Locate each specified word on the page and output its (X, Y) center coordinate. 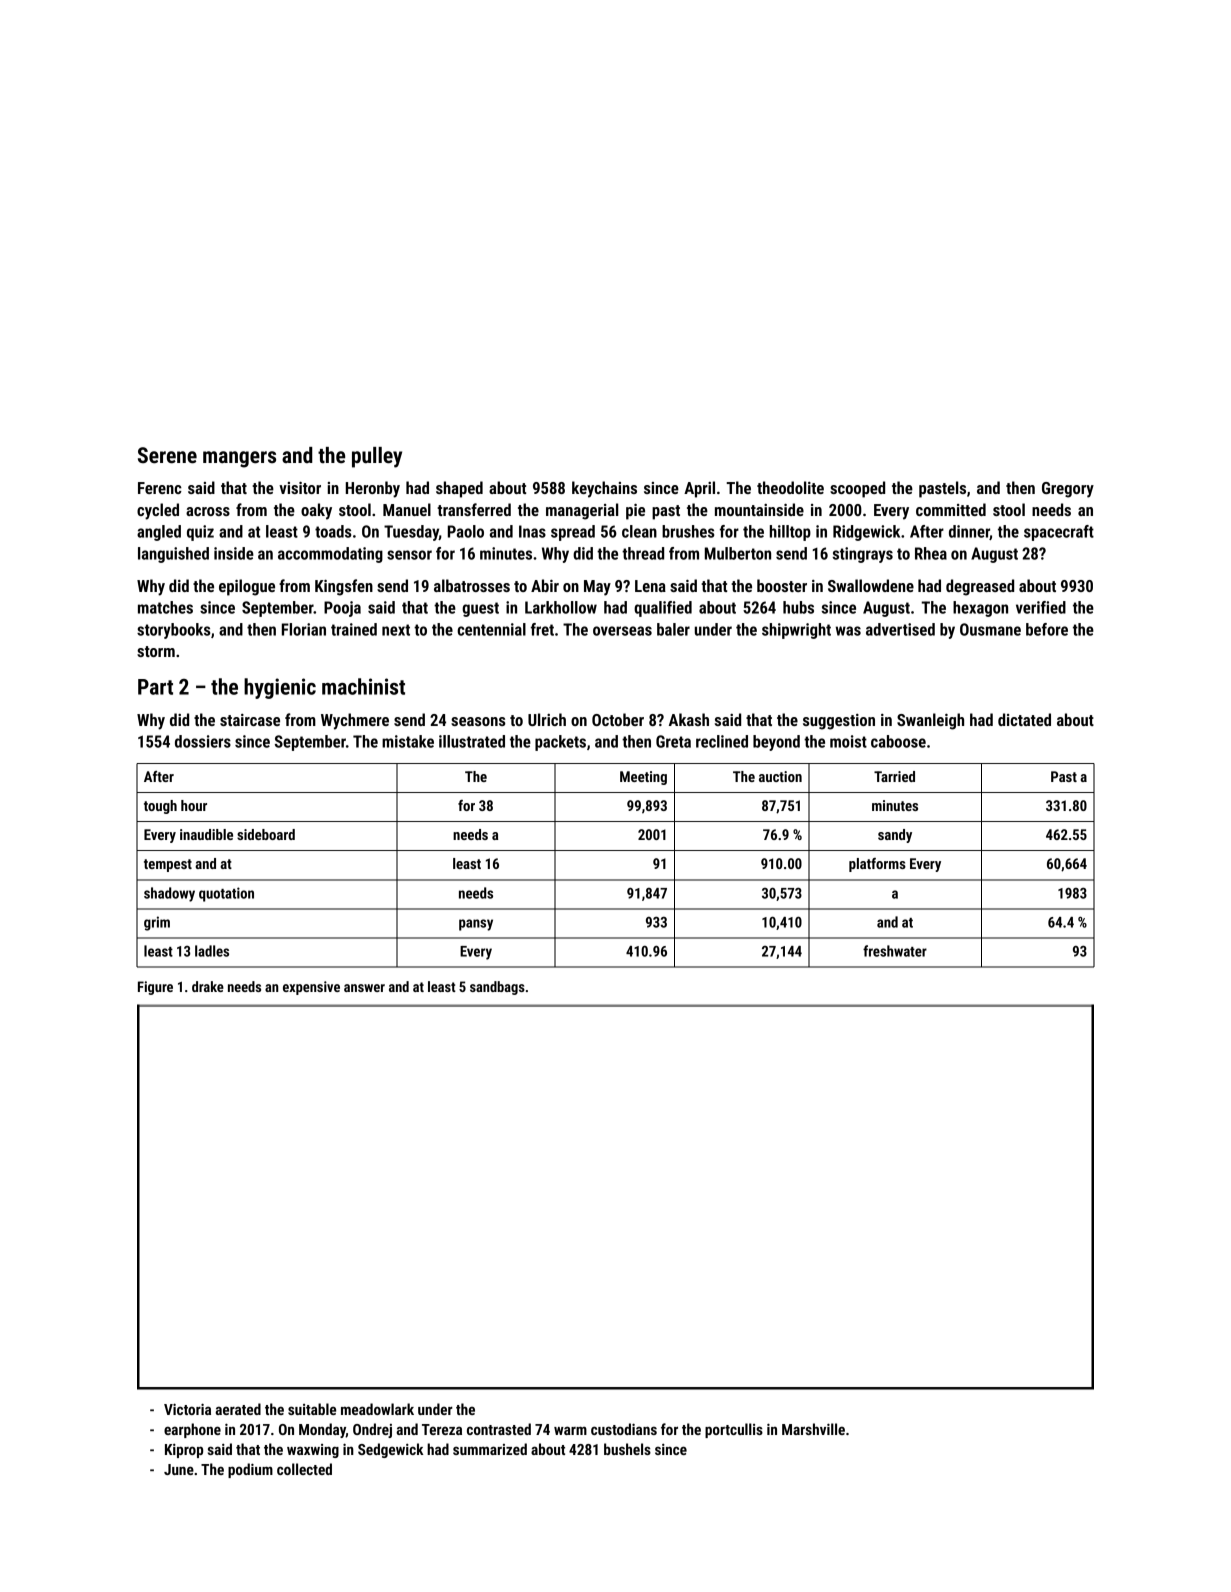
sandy (895, 836)
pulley (377, 457)
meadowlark (377, 1409)
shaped (459, 489)
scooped (857, 489)
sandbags (497, 988)
